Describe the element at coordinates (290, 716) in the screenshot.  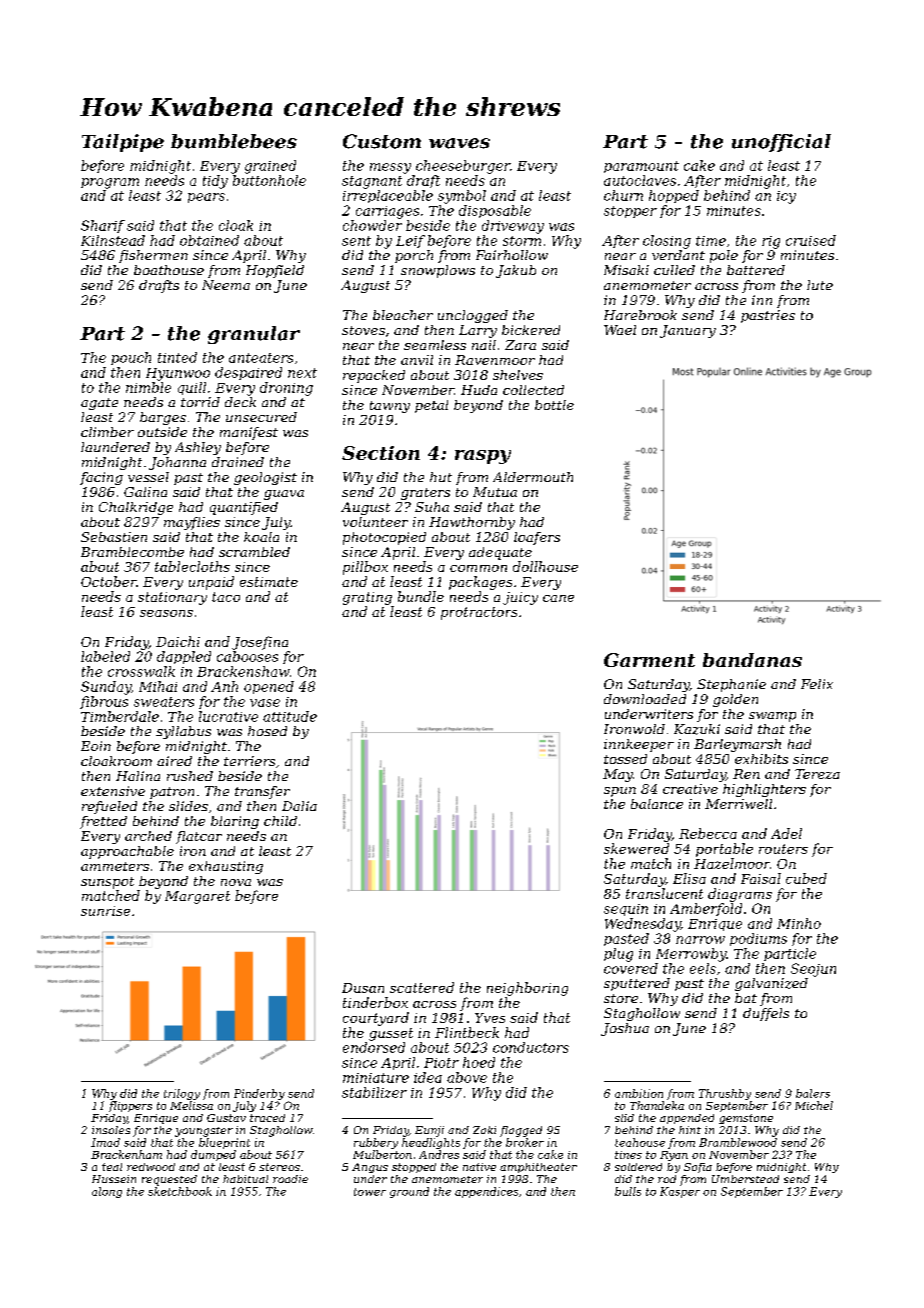
I see `attitude` at that location.
